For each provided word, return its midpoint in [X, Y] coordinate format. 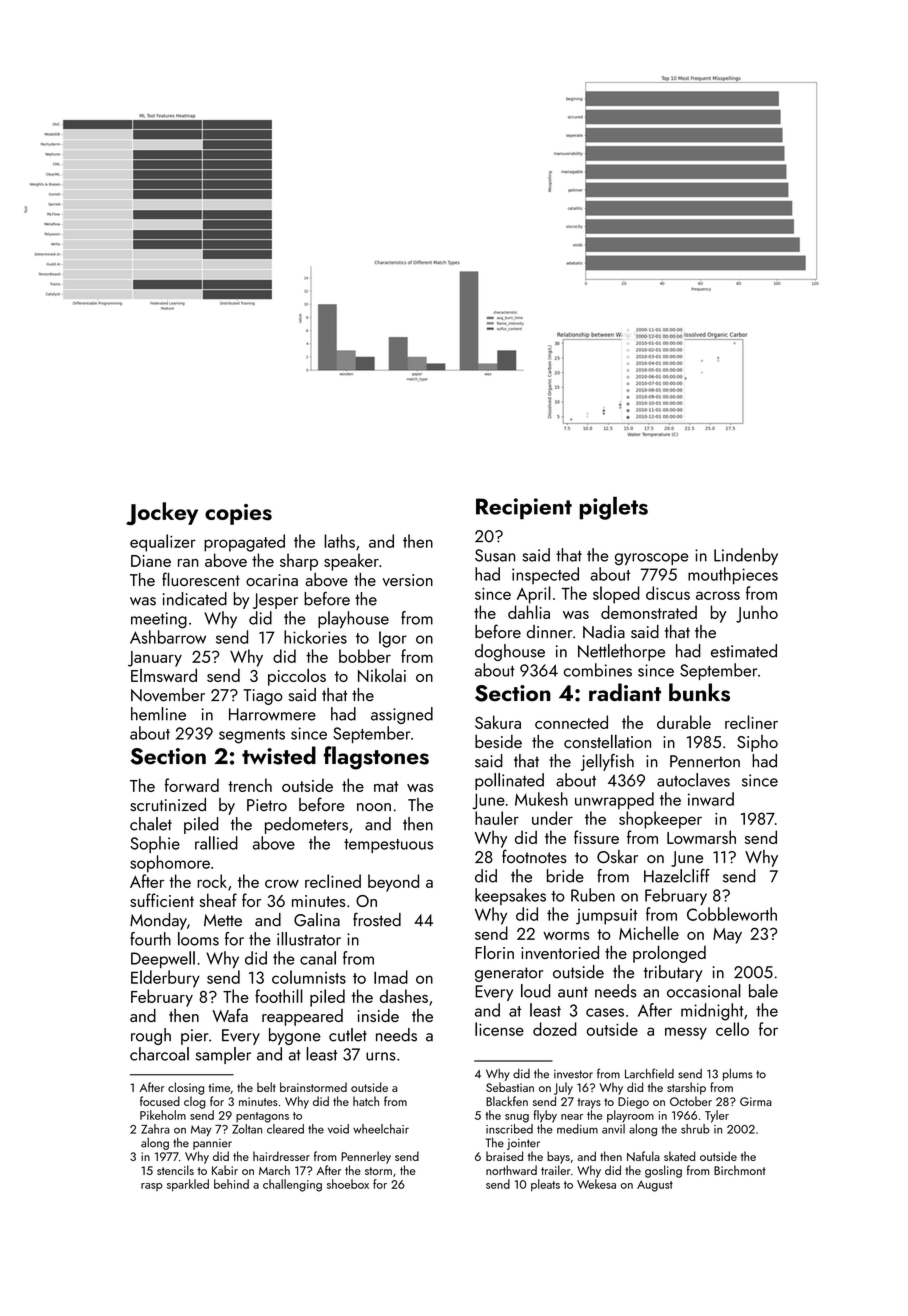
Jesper [275, 601]
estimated [744, 651]
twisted [279, 755]
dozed [554, 1029]
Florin [494, 952]
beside [498, 741]
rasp [151, 1187]
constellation [607, 741]
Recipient [524, 509]
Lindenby [746, 556]
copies [238, 514]
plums [738, 1075]
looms [198, 939]
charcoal [159, 1054]
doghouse [510, 652]
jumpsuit [606, 917]
